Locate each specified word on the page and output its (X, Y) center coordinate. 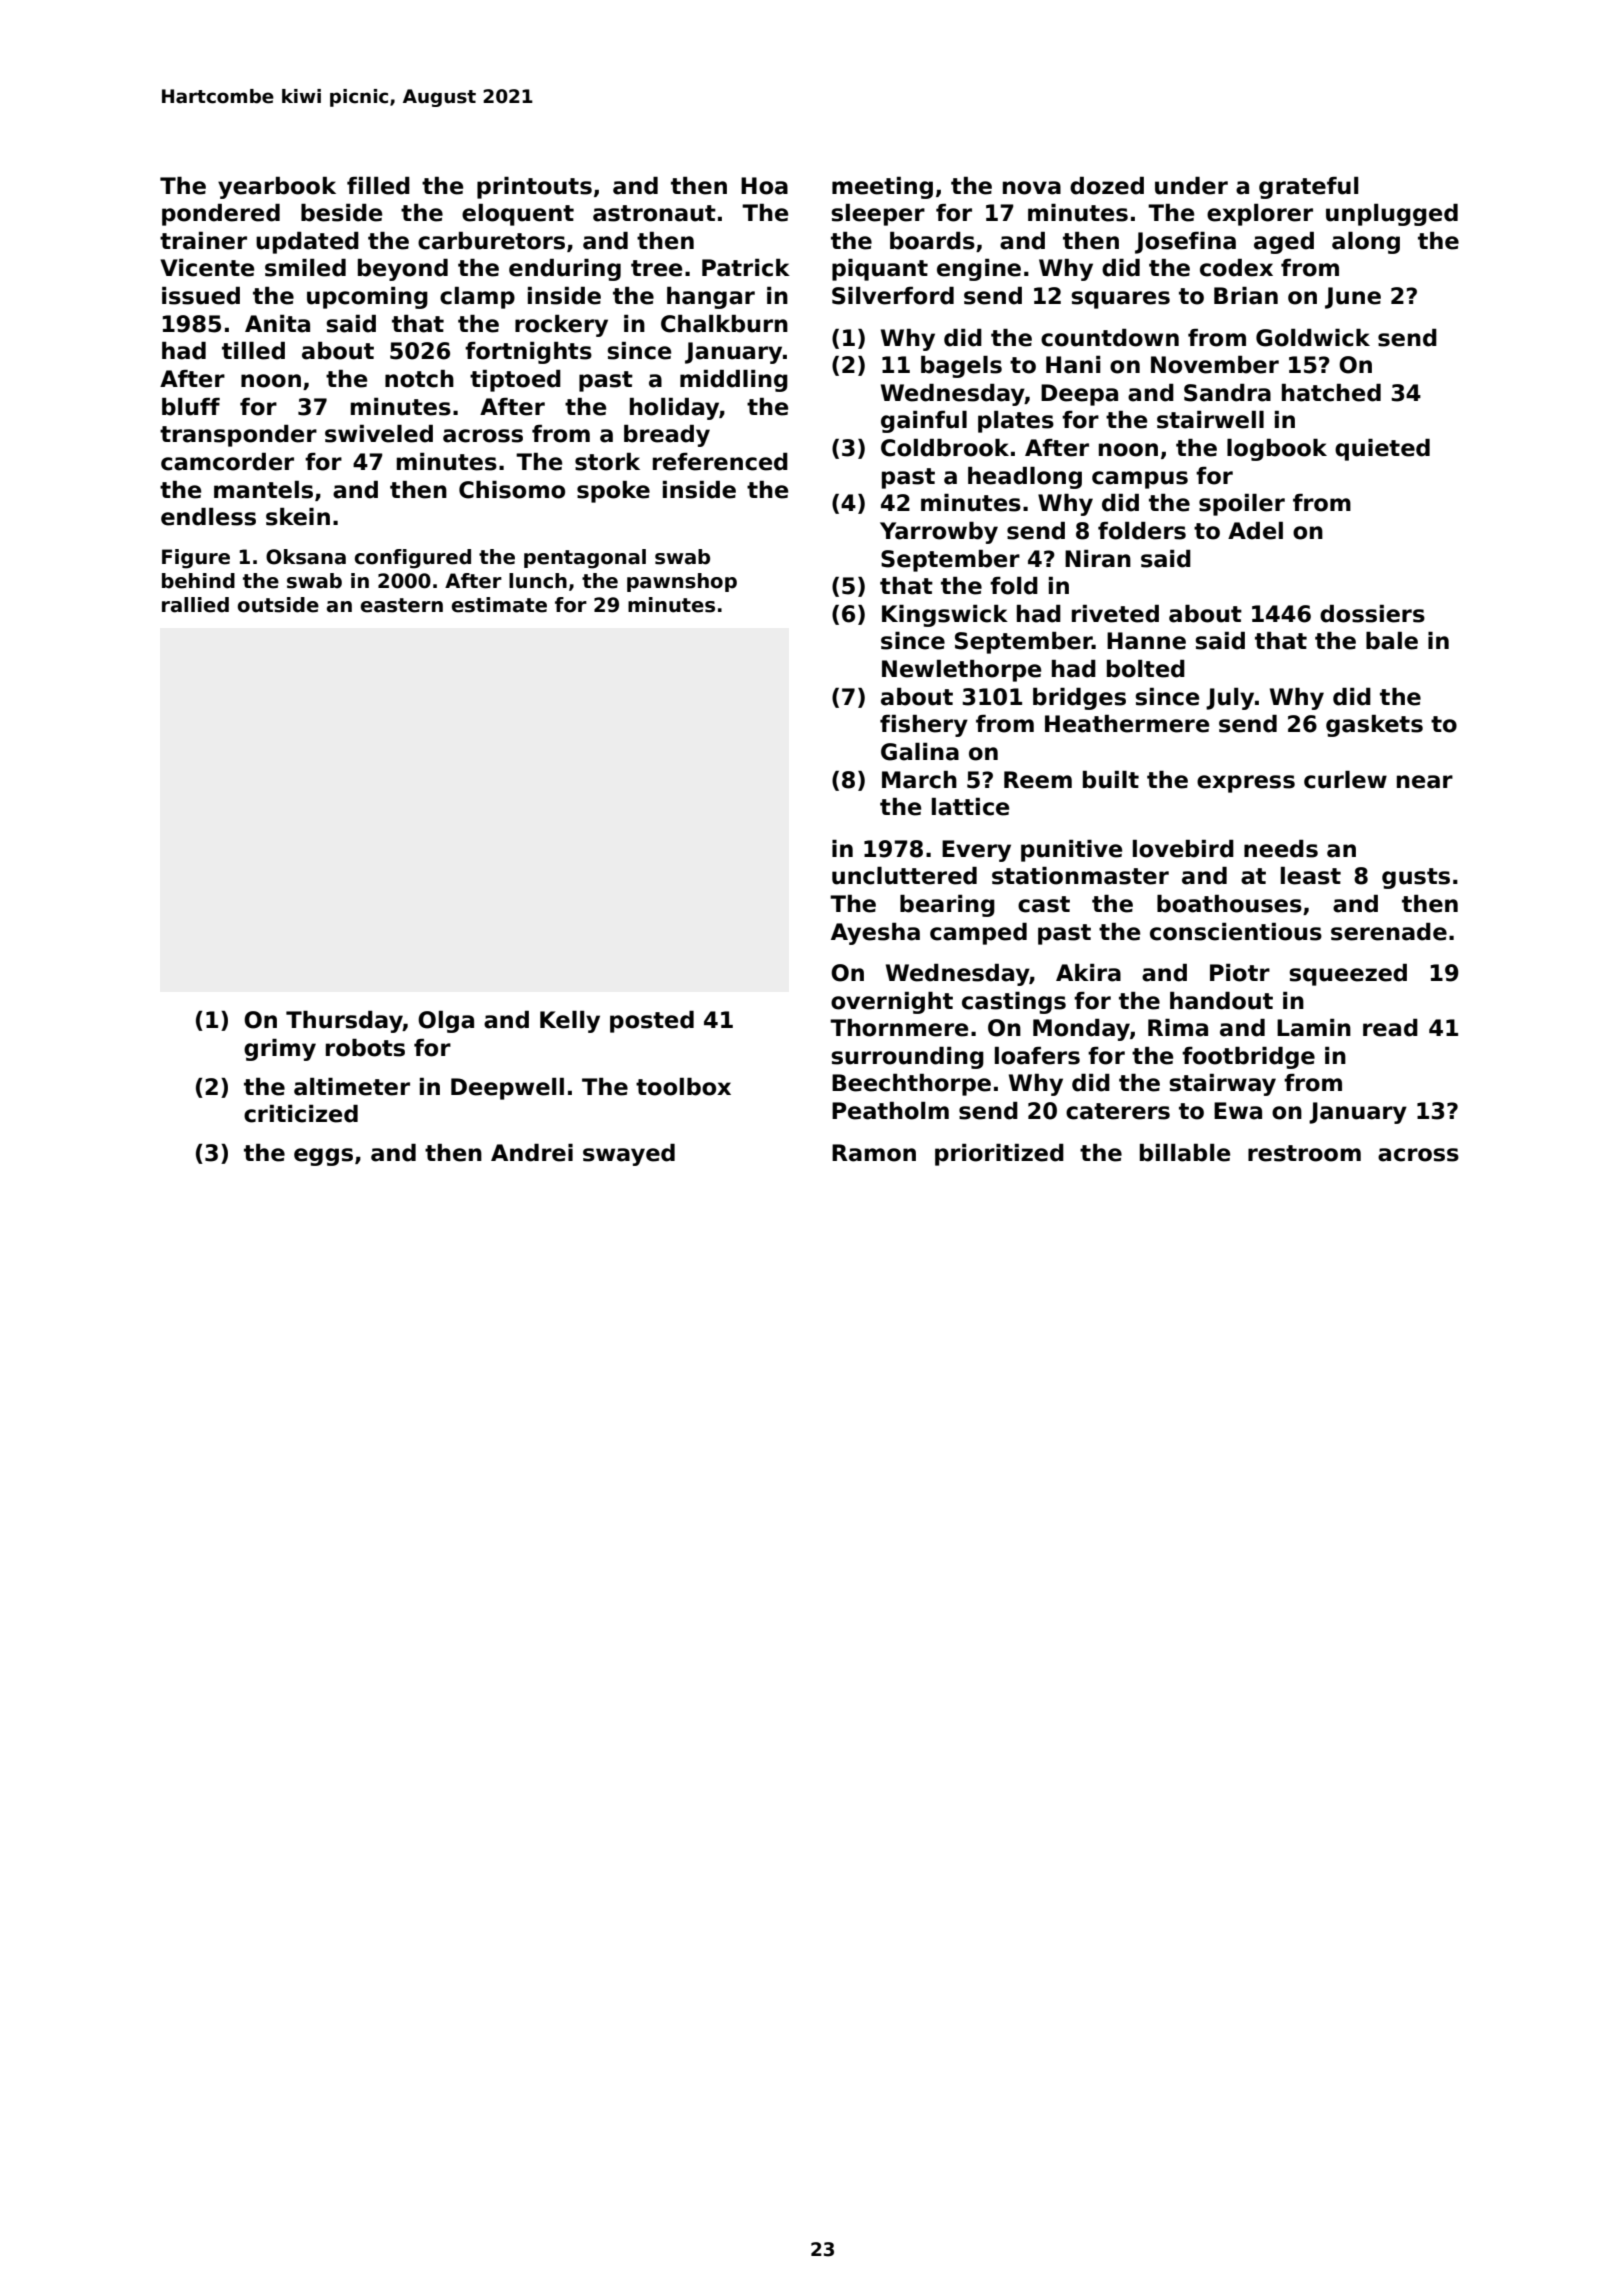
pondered (221, 215)
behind (198, 581)
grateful (1308, 188)
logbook (1277, 450)
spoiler (1242, 505)
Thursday (344, 1022)
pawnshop (682, 582)
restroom (1304, 1153)
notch (419, 379)
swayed (629, 1155)
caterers (1118, 1111)
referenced (720, 462)
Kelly (570, 1022)
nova (1032, 188)
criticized (301, 1114)
